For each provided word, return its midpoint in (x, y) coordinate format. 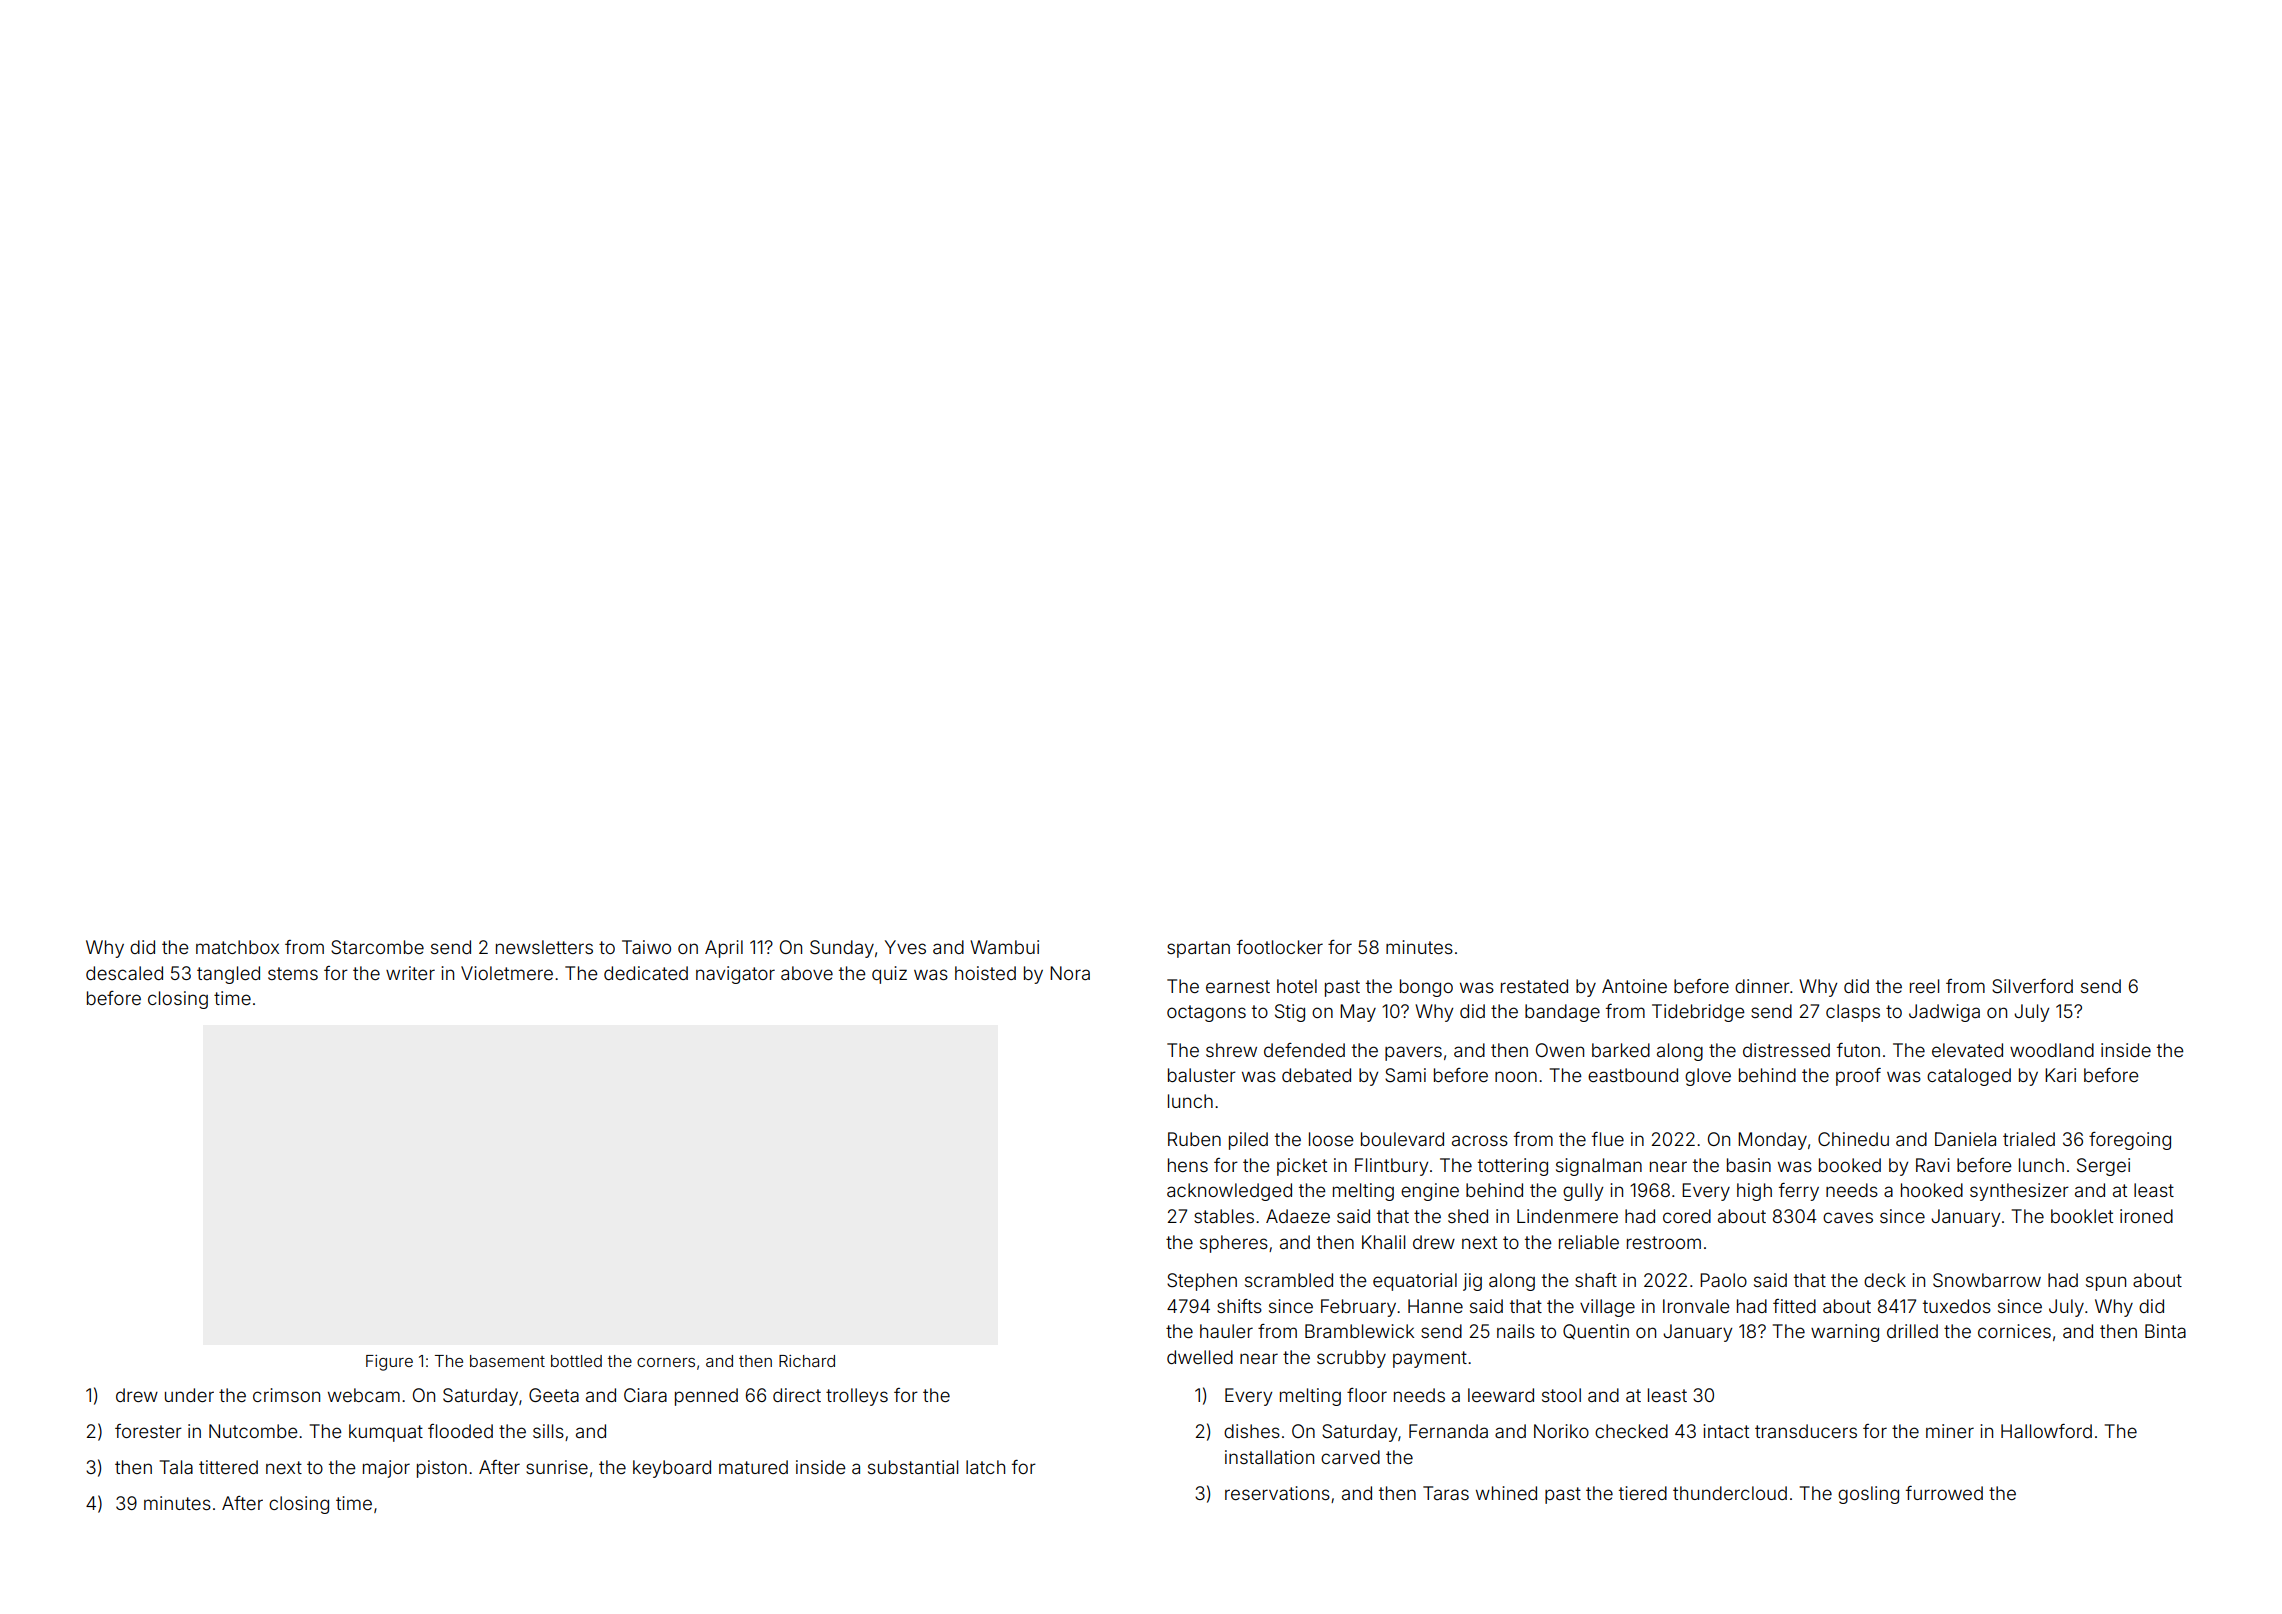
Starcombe (377, 947)
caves (1848, 1217)
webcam (364, 1395)
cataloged (1969, 1077)
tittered (228, 1467)
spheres (1234, 1244)
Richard (807, 1361)
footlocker (1280, 947)
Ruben (1194, 1139)
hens (1188, 1165)
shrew (1231, 1050)
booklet (2082, 1216)
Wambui (1004, 947)
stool (1561, 1395)
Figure (389, 1363)
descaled (124, 973)
